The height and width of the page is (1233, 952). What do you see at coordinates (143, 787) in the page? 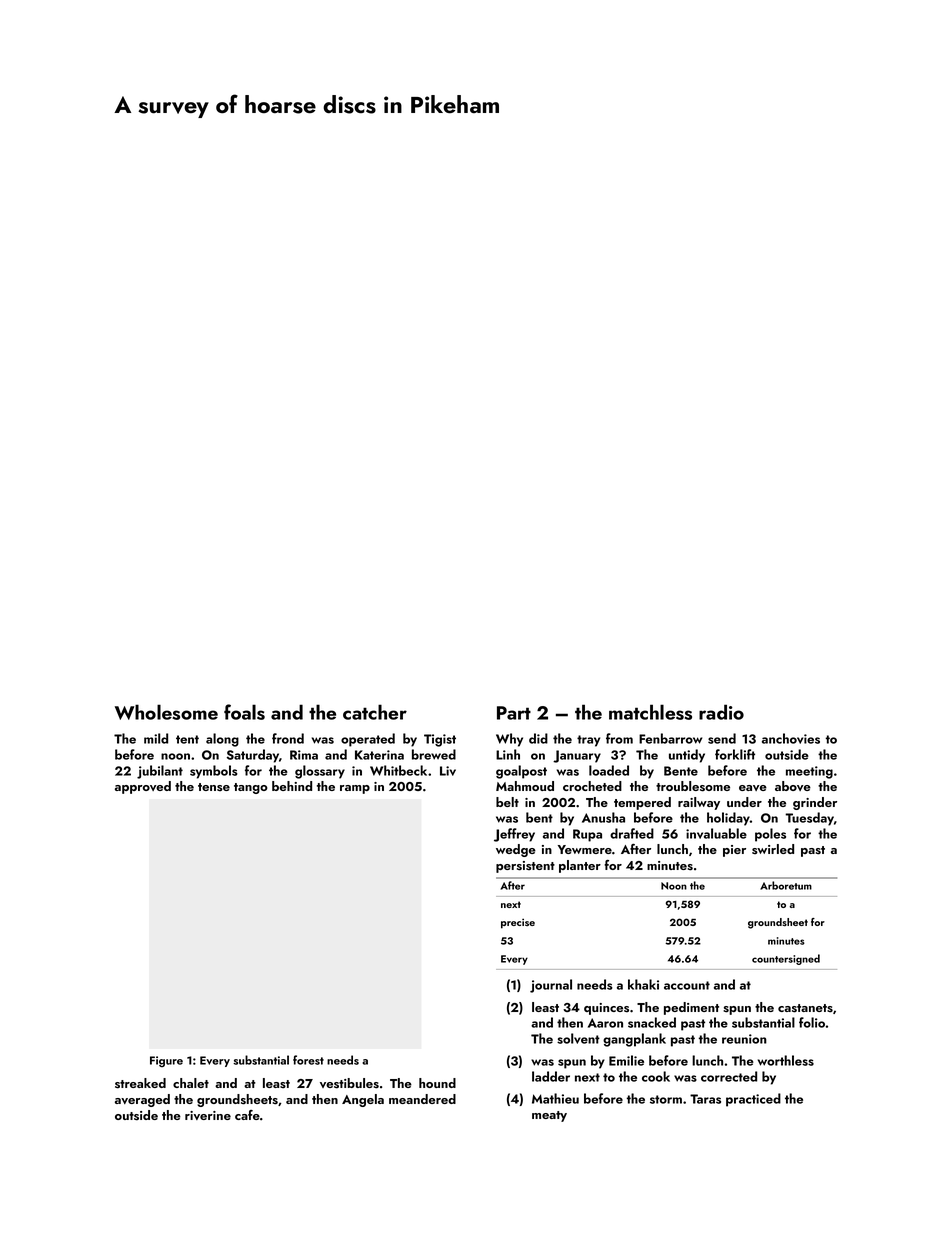
I see `approved` at bounding box center [143, 787].
